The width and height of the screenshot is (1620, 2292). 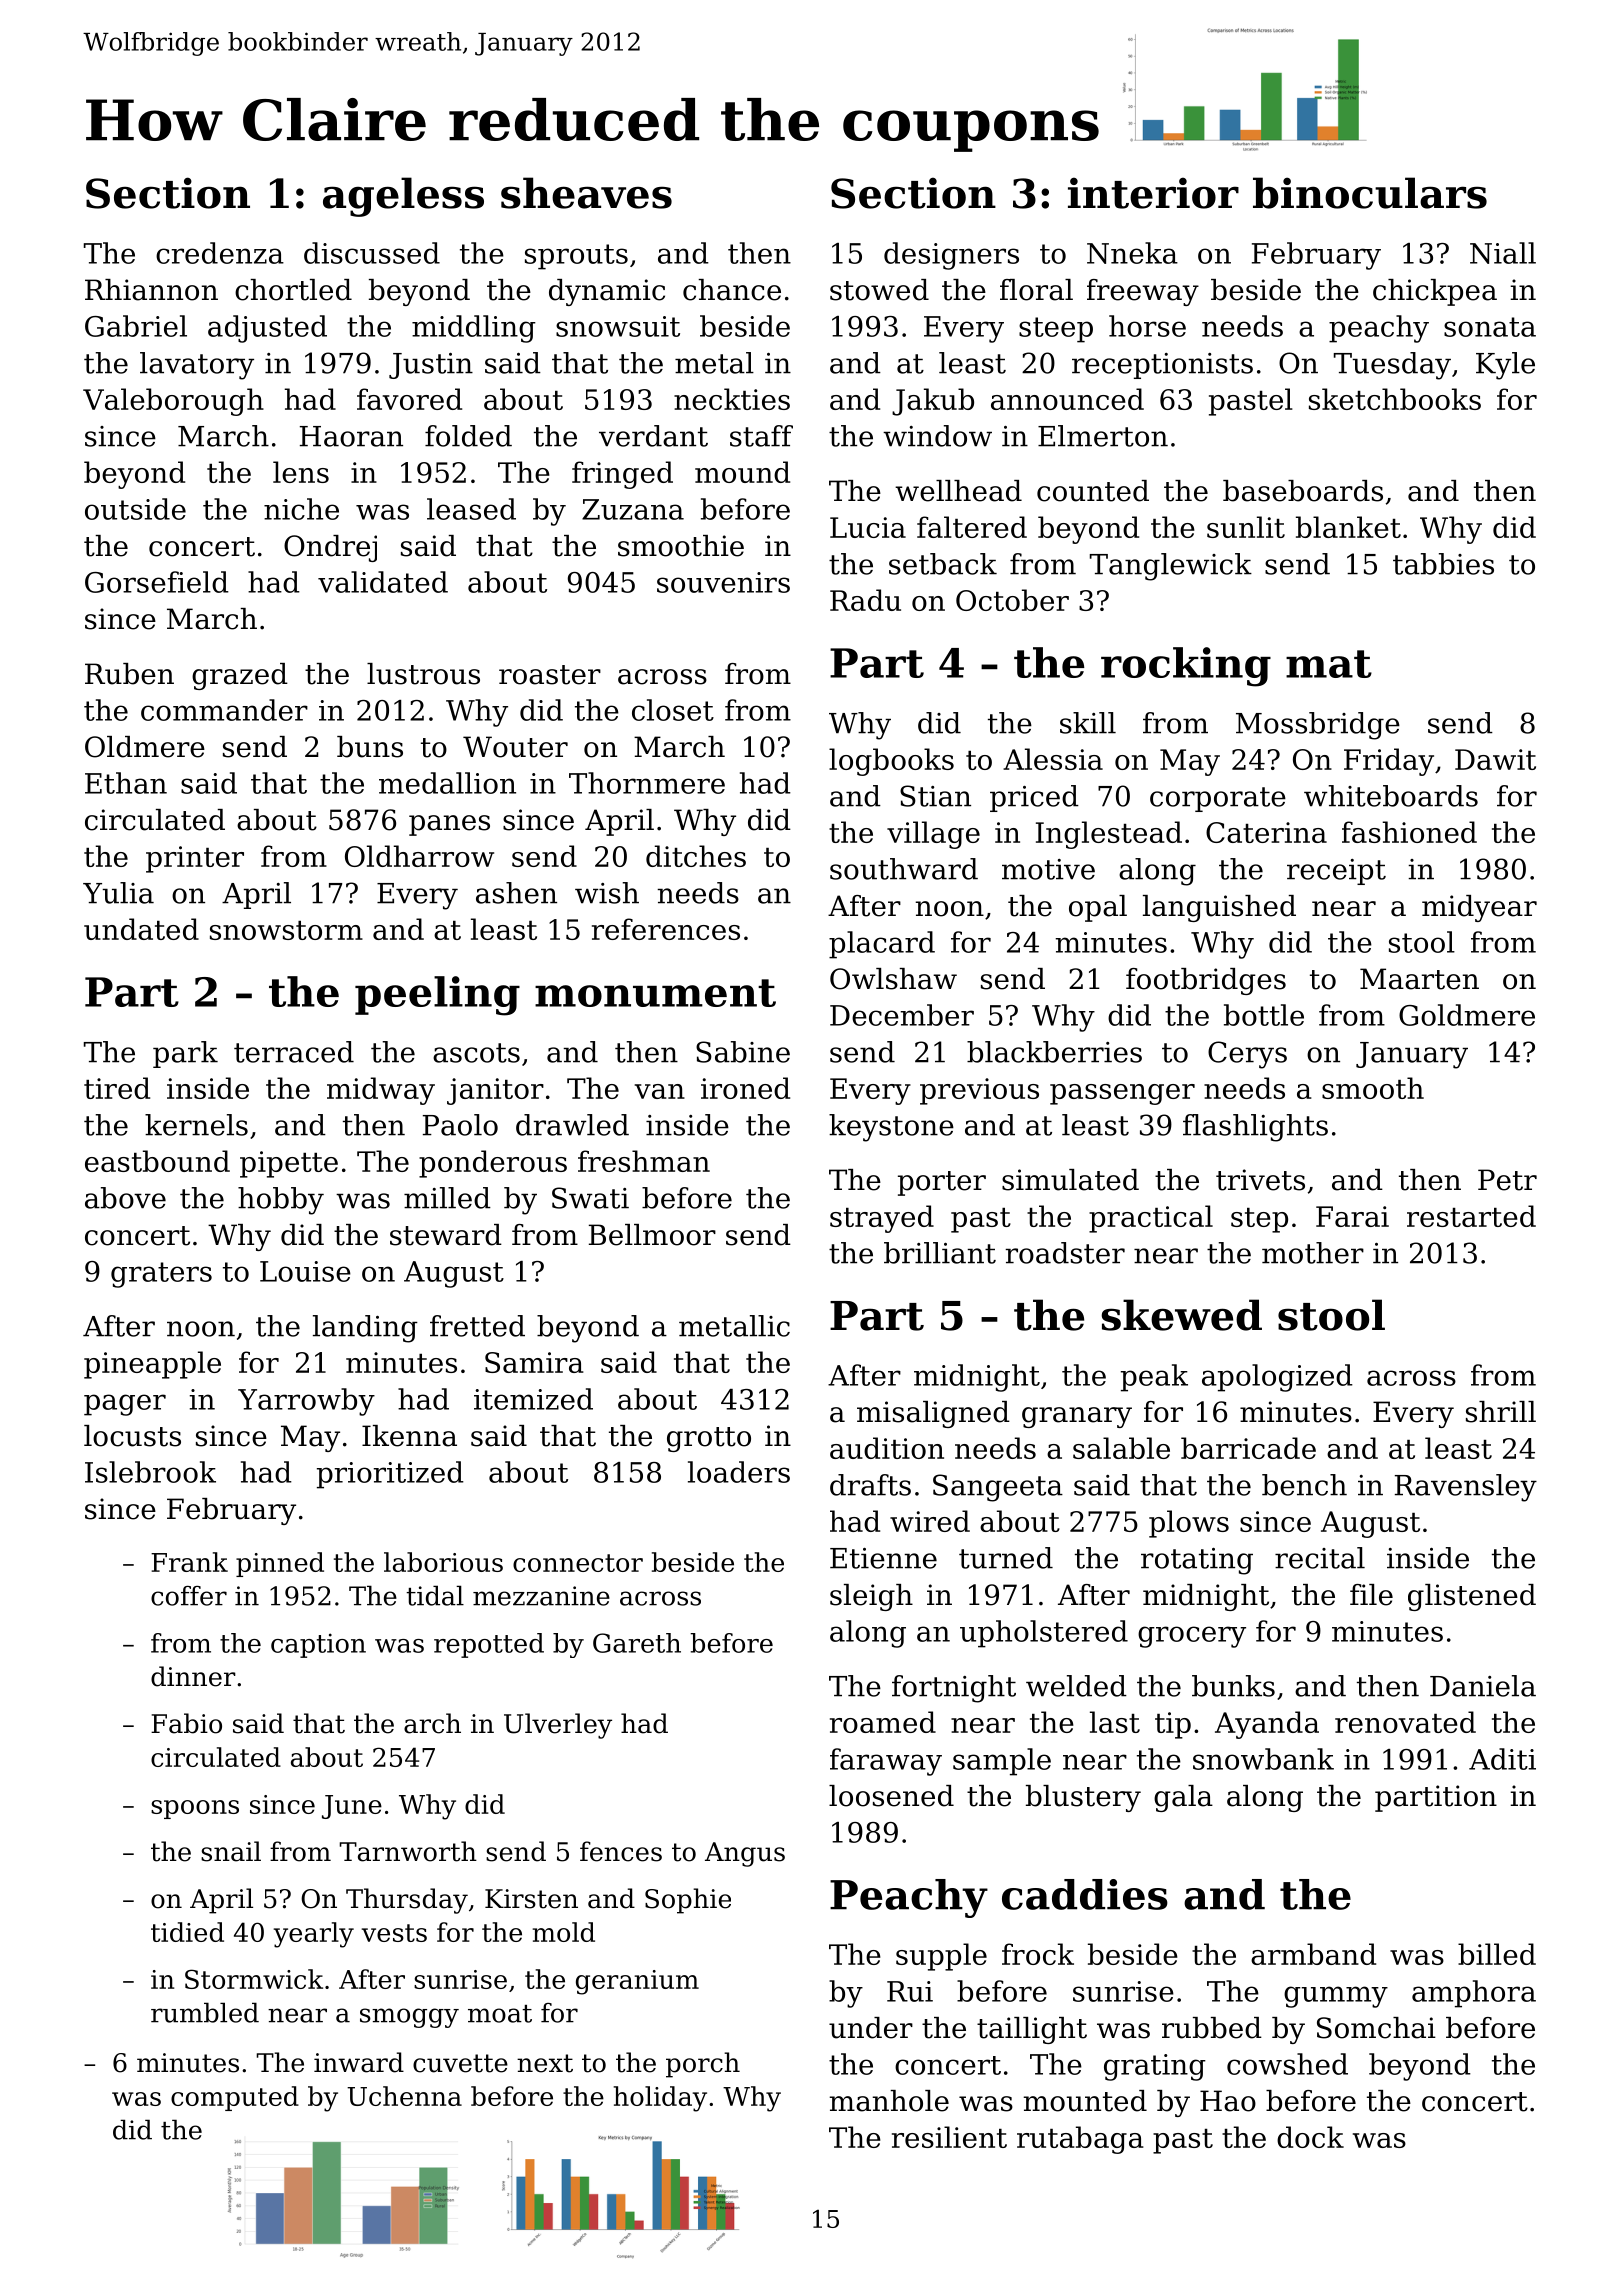 What do you see at coordinates (151, 290) in the screenshot?
I see `Rhiannon` at bounding box center [151, 290].
